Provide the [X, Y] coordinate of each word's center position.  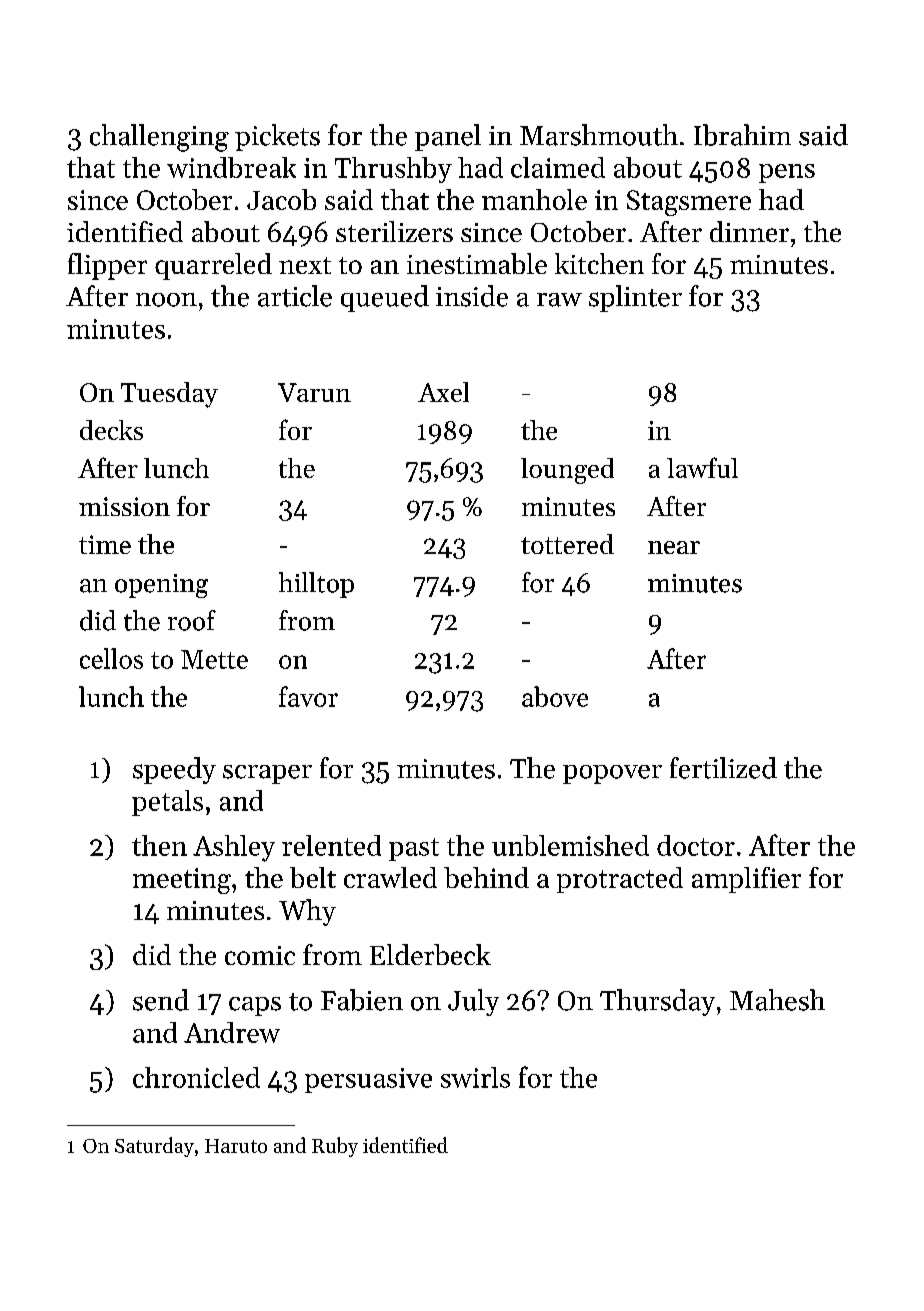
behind [486, 877]
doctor [696, 845]
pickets [277, 137]
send [161, 1000]
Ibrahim [742, 135]
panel [448, 137]
